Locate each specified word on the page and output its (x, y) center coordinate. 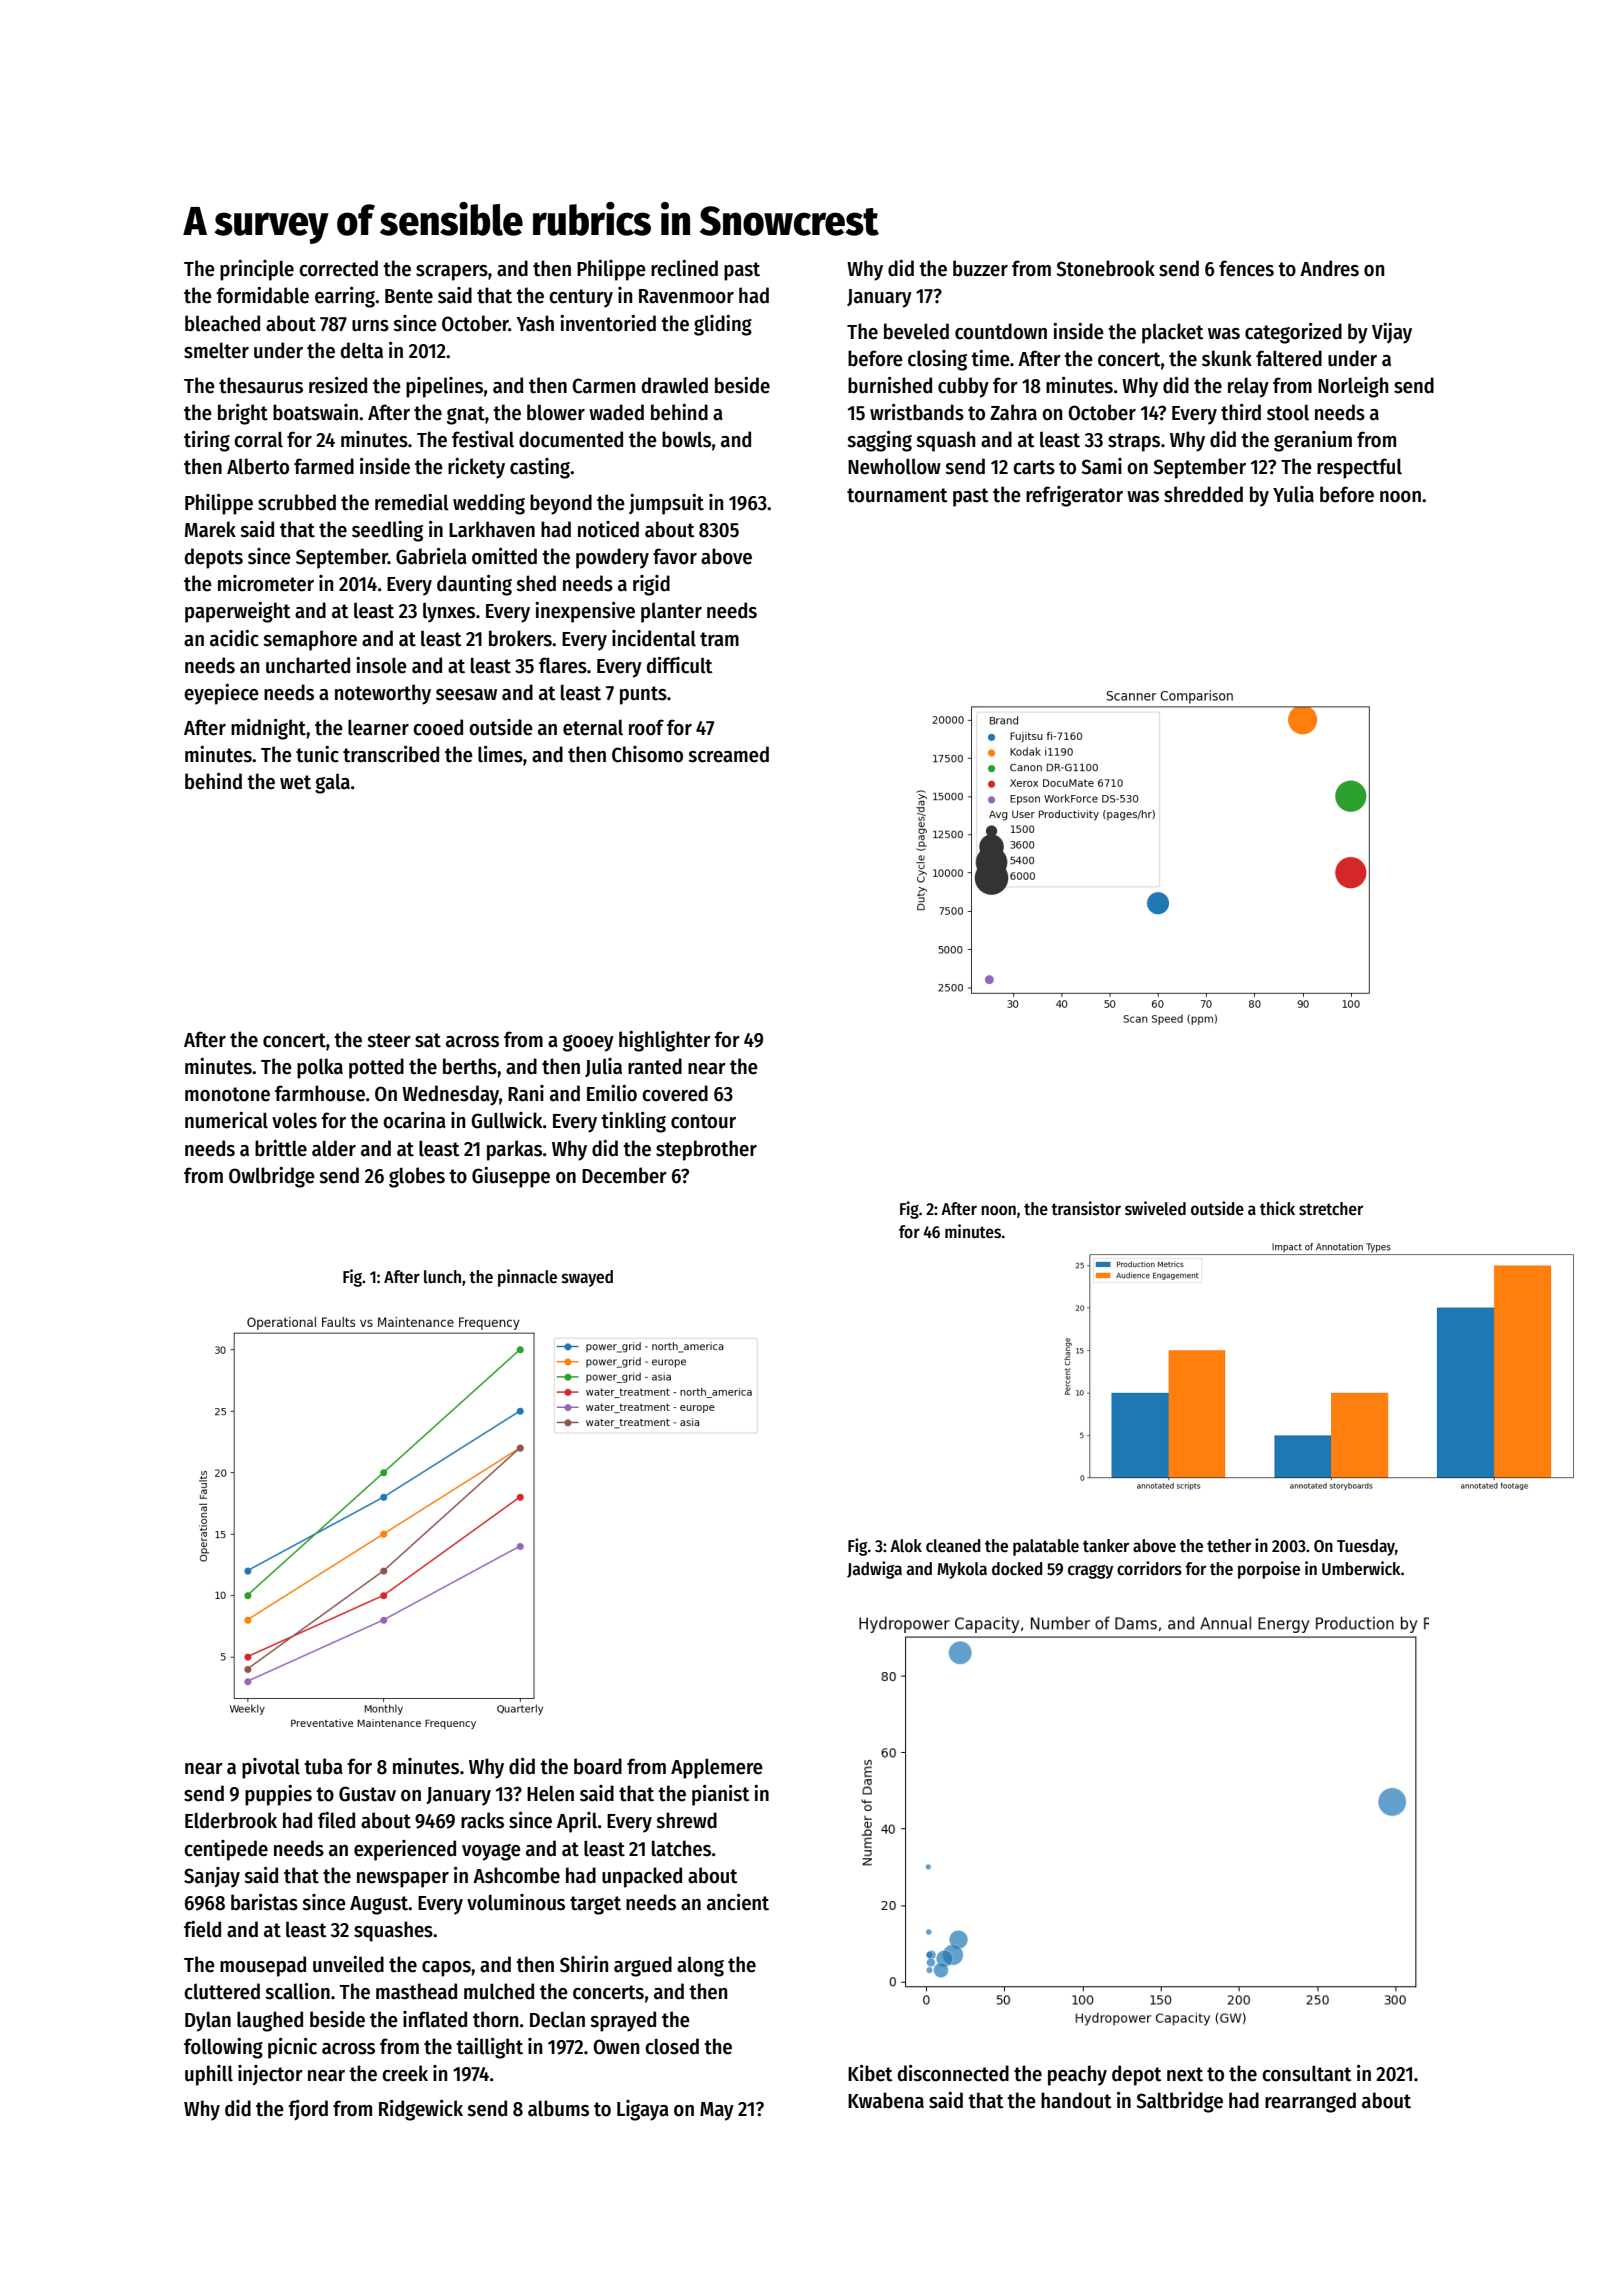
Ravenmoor (686, 296)
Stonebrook (1105, 268)
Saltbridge (1179, 2102)
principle (257, 270)
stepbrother (706, 1150)
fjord (308, 2110)
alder (334, 1148)
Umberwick (1361, 1568)
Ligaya (643, 2110)
